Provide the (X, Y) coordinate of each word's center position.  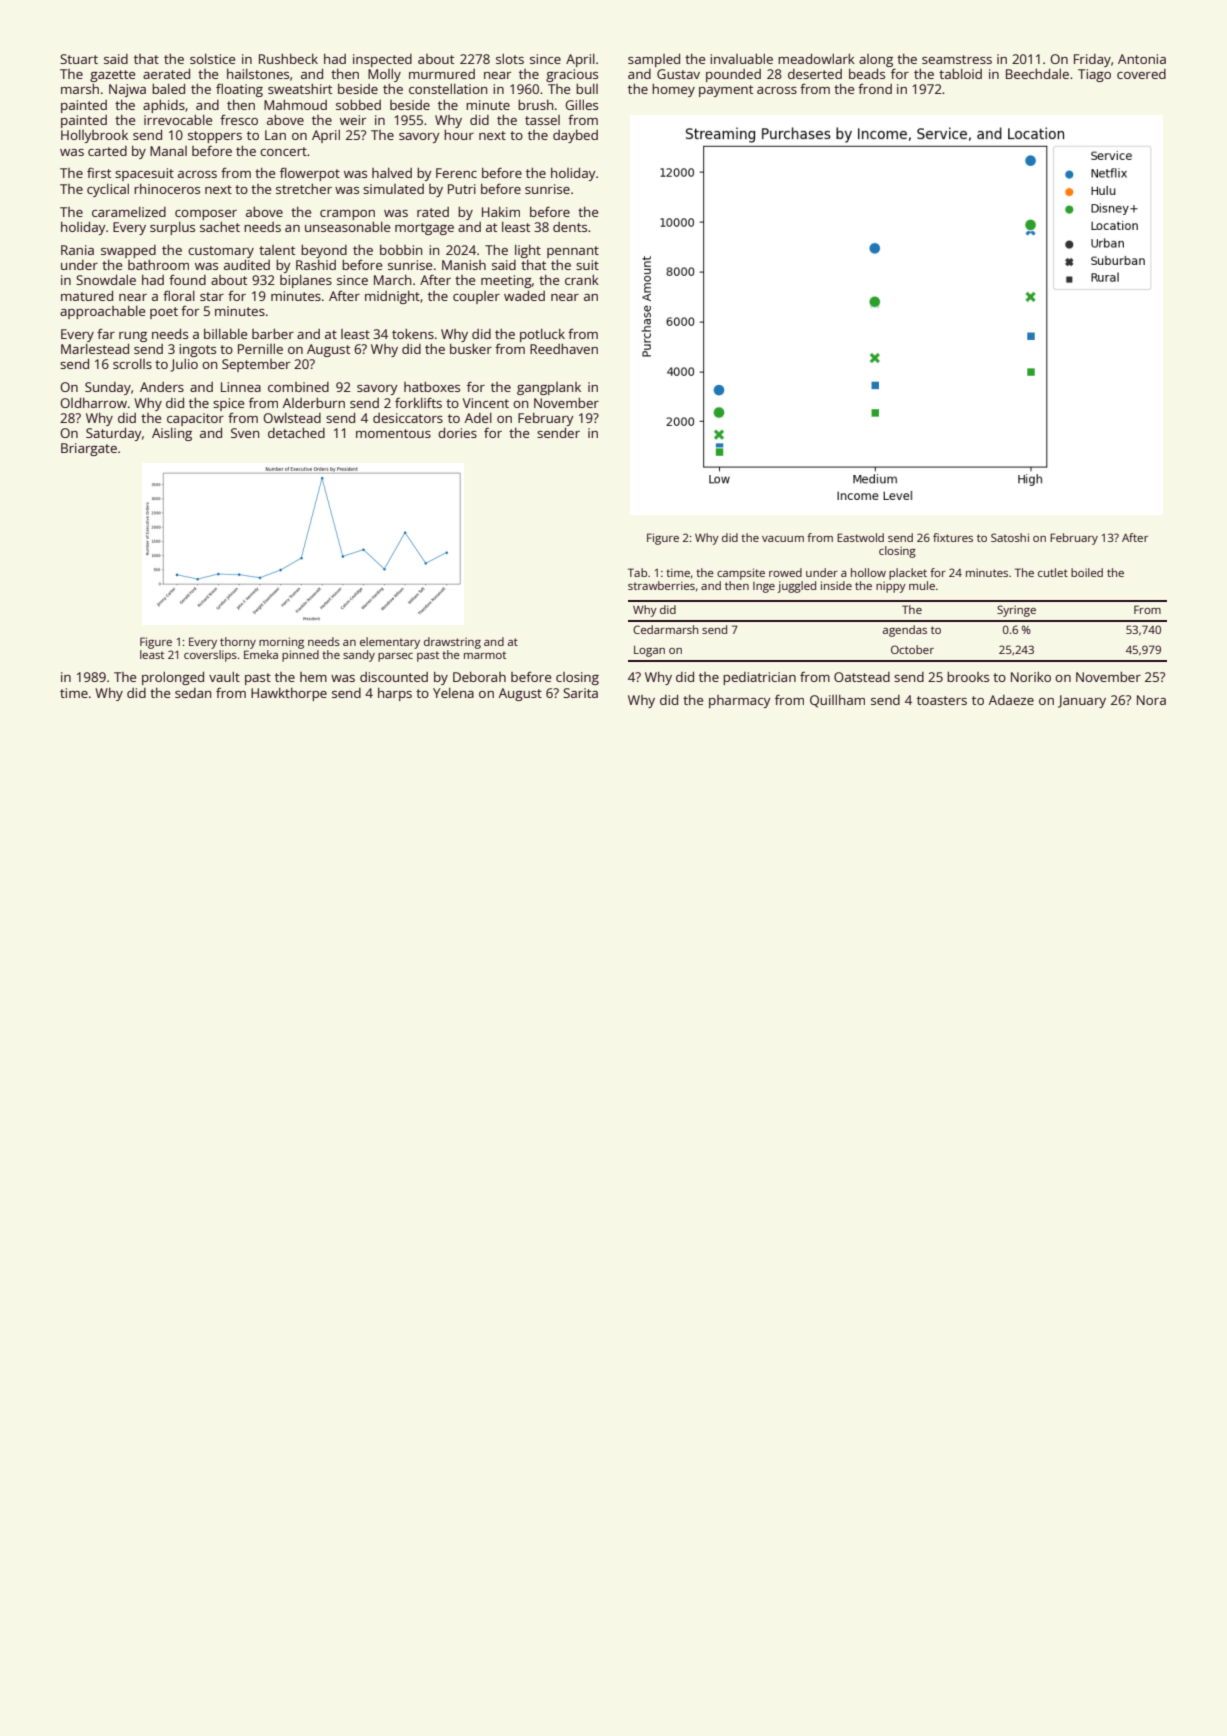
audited (247, 265)
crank (582, 280)
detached (296, 433)
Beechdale (1037, 74)
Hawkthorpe (289, 694)
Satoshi (1010, 537)
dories (457, 433)
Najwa (127, 90)
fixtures (953, 537)
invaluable (741, 59)
